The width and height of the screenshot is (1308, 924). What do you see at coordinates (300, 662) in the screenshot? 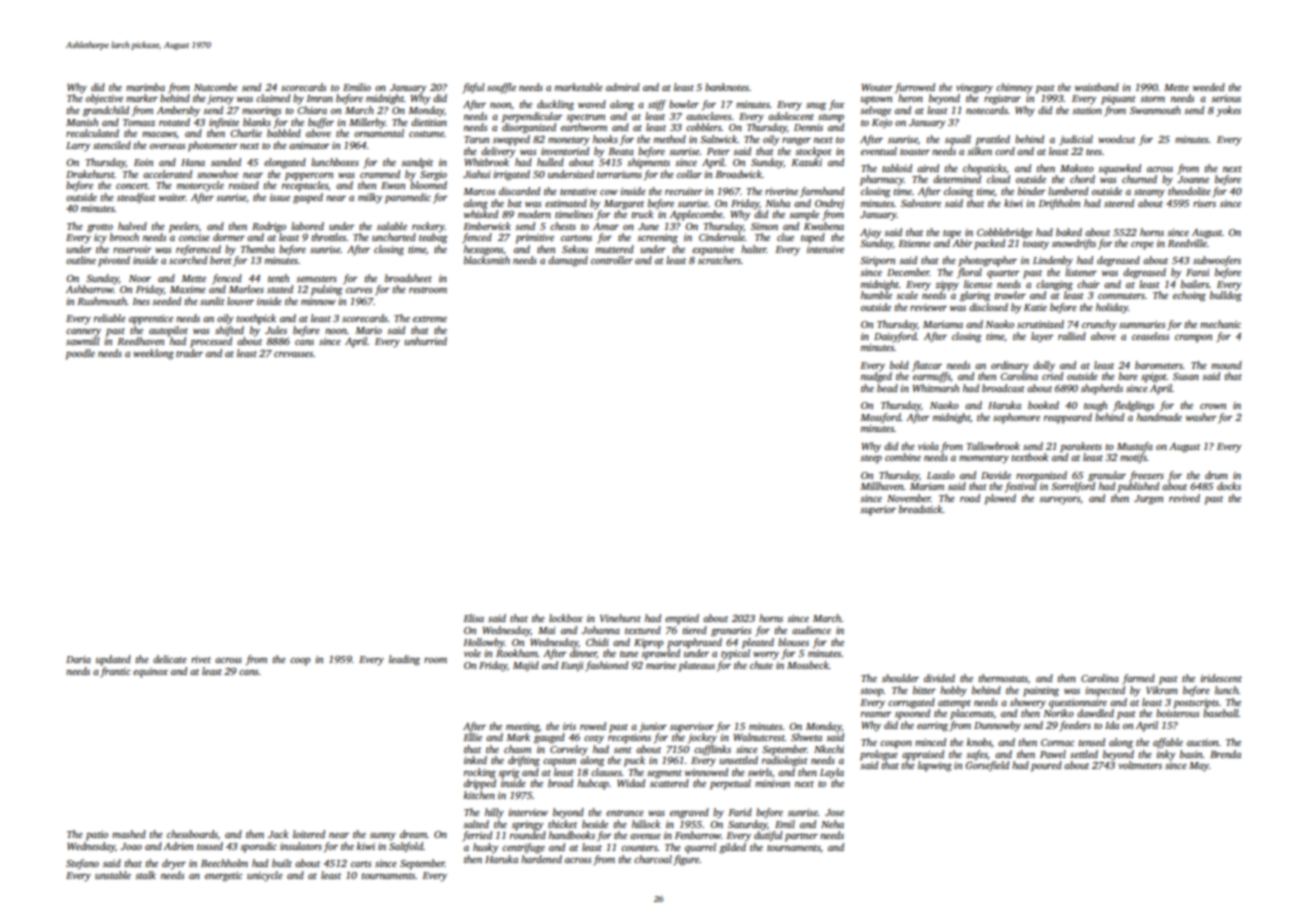
I see `coop` at bounding box center [300, 662].
